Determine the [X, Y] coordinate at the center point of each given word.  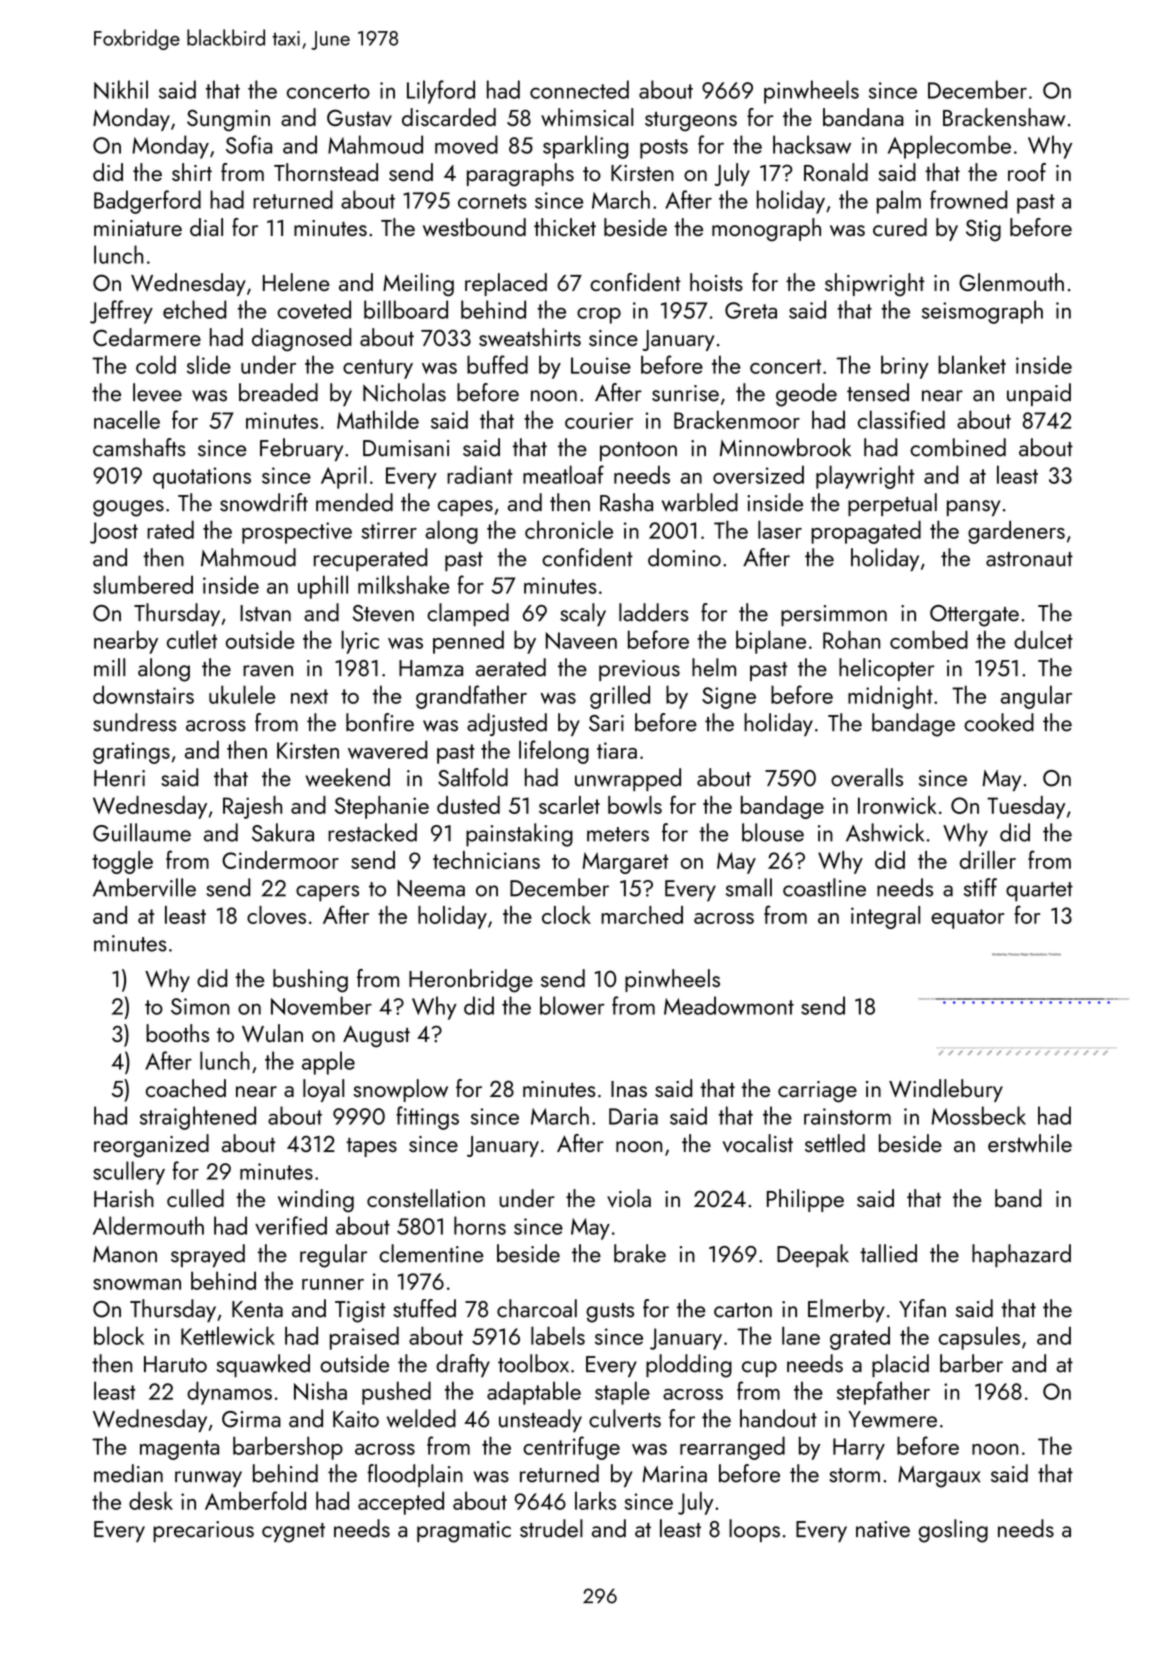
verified [291, 1225]
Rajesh [252, 807]
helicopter [886, 669]
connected [579, 89]
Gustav [359, 117]
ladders [654, 612]
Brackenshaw [1004, 117]
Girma [251, 1419]
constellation [426, 1198]
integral [885, 917]
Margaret [626, 863]
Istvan [265, 613]
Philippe [805, 1200]
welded [421, 1418]
